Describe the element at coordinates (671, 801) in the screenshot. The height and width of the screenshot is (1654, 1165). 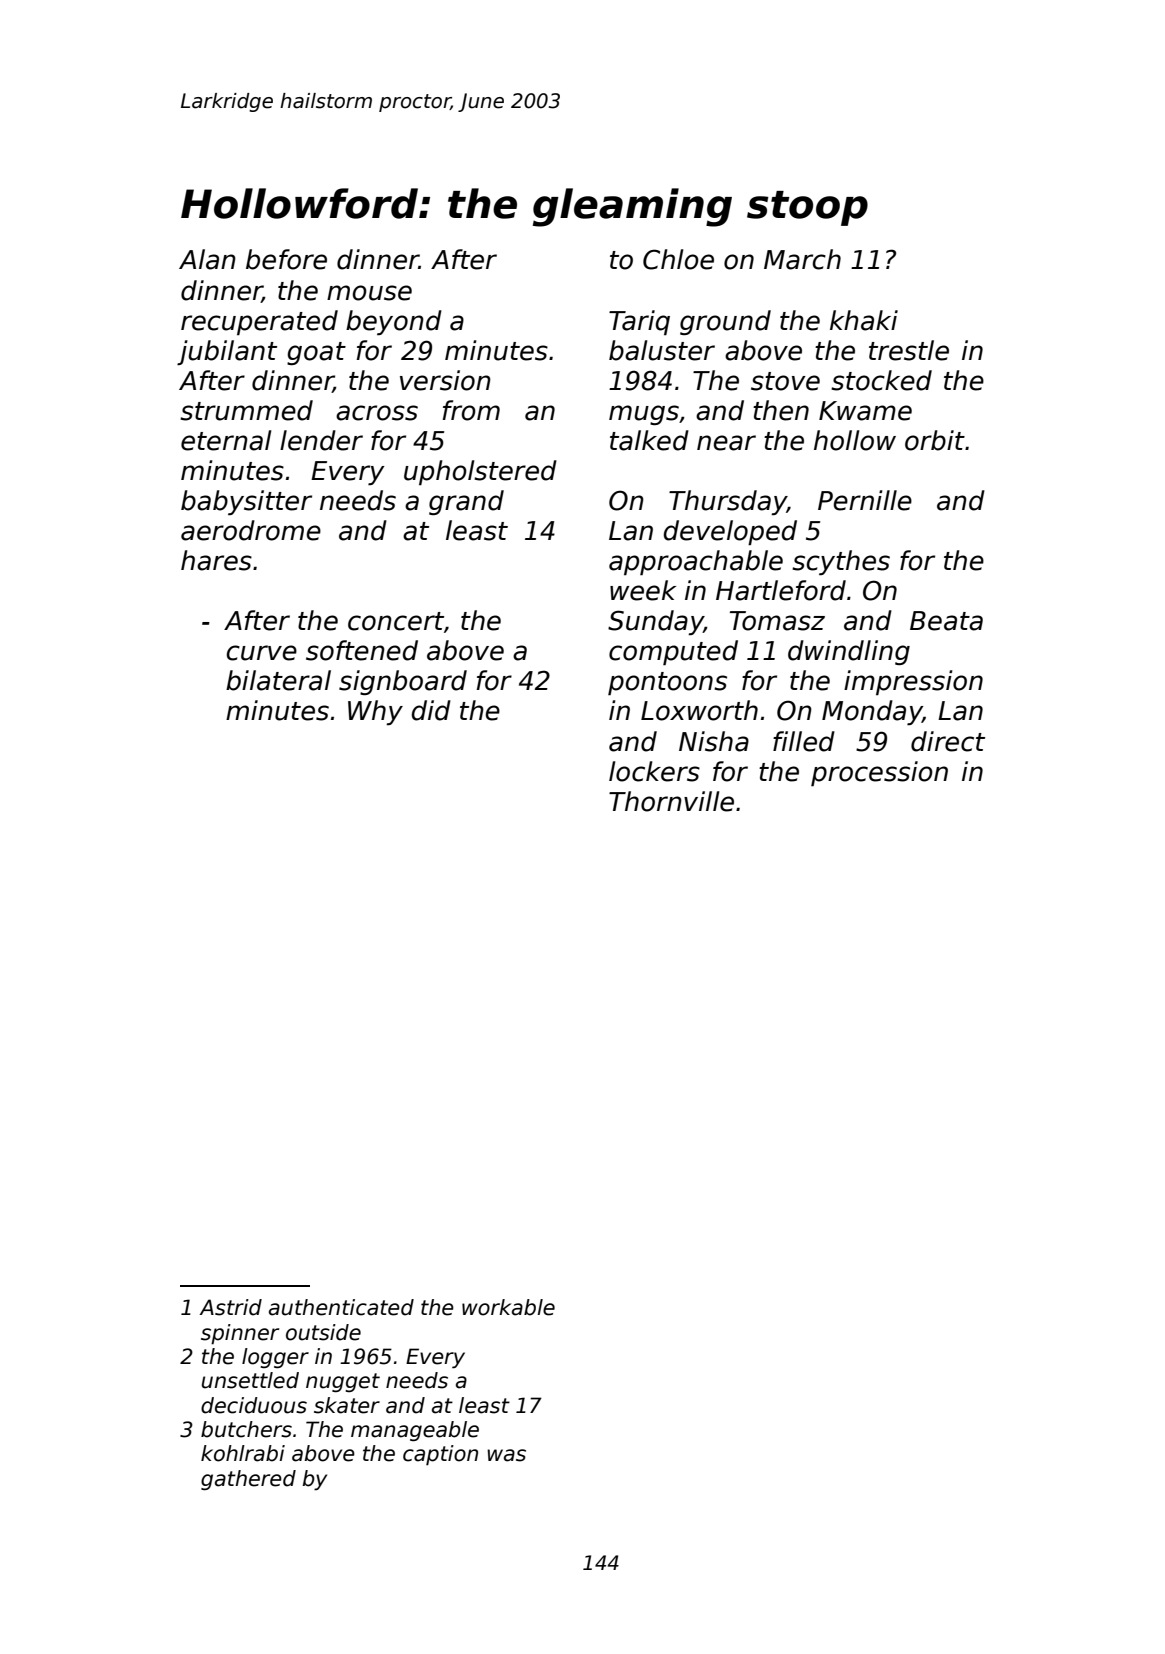
I see `Thornville` at that location.
